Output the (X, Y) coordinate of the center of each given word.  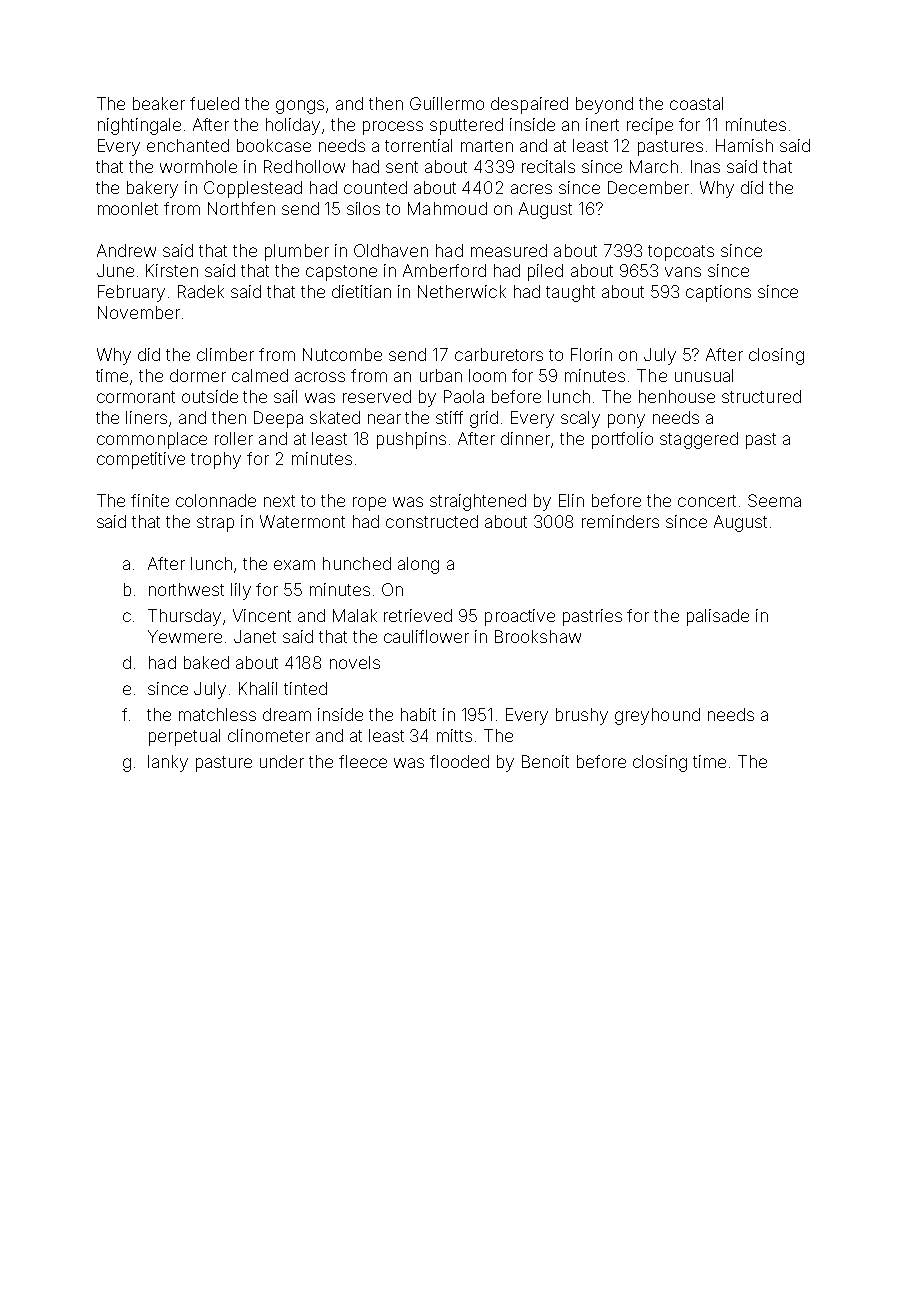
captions (718, 293)
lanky (168, 763)
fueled (214, 103)
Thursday (184, 617)
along (418, 565)
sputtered (466, 126)
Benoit (545, 761)
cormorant (136, 397)
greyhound (657, 716)
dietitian (361, 291)
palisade (718, 617)
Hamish (744, 145)
